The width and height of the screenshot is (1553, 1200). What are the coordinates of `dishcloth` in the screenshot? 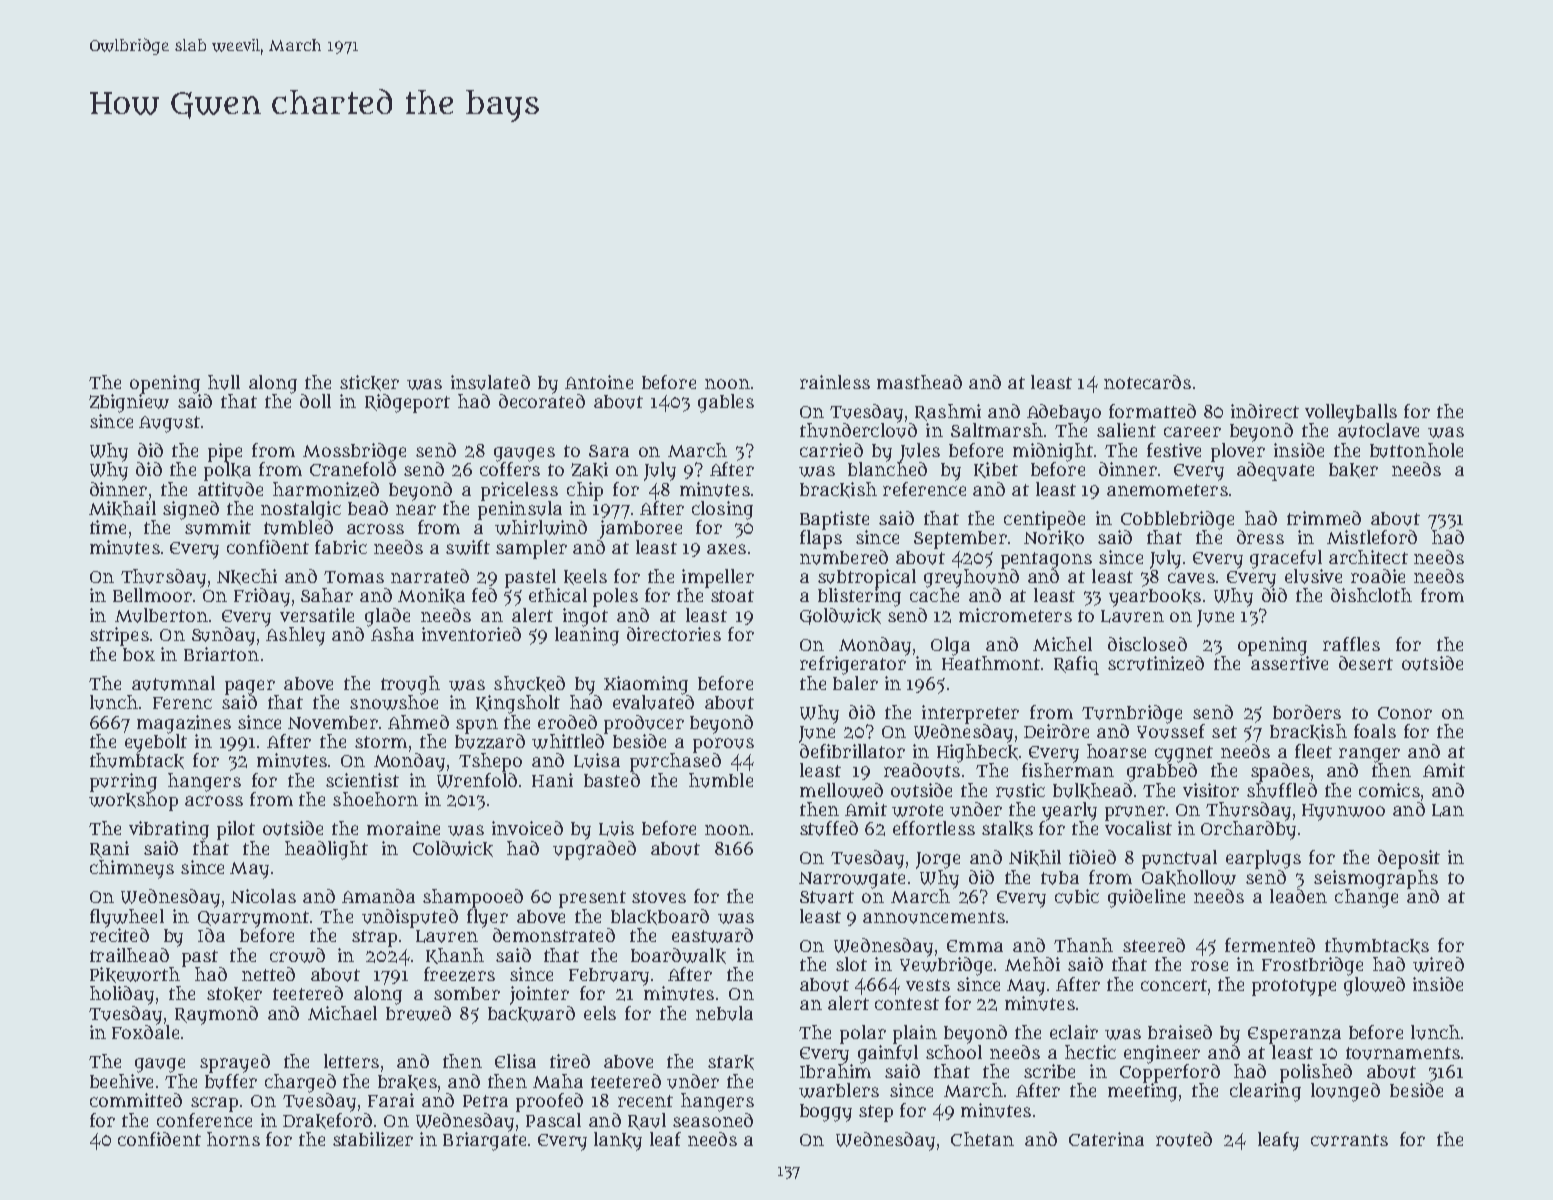 It's located at (1371, 595).
